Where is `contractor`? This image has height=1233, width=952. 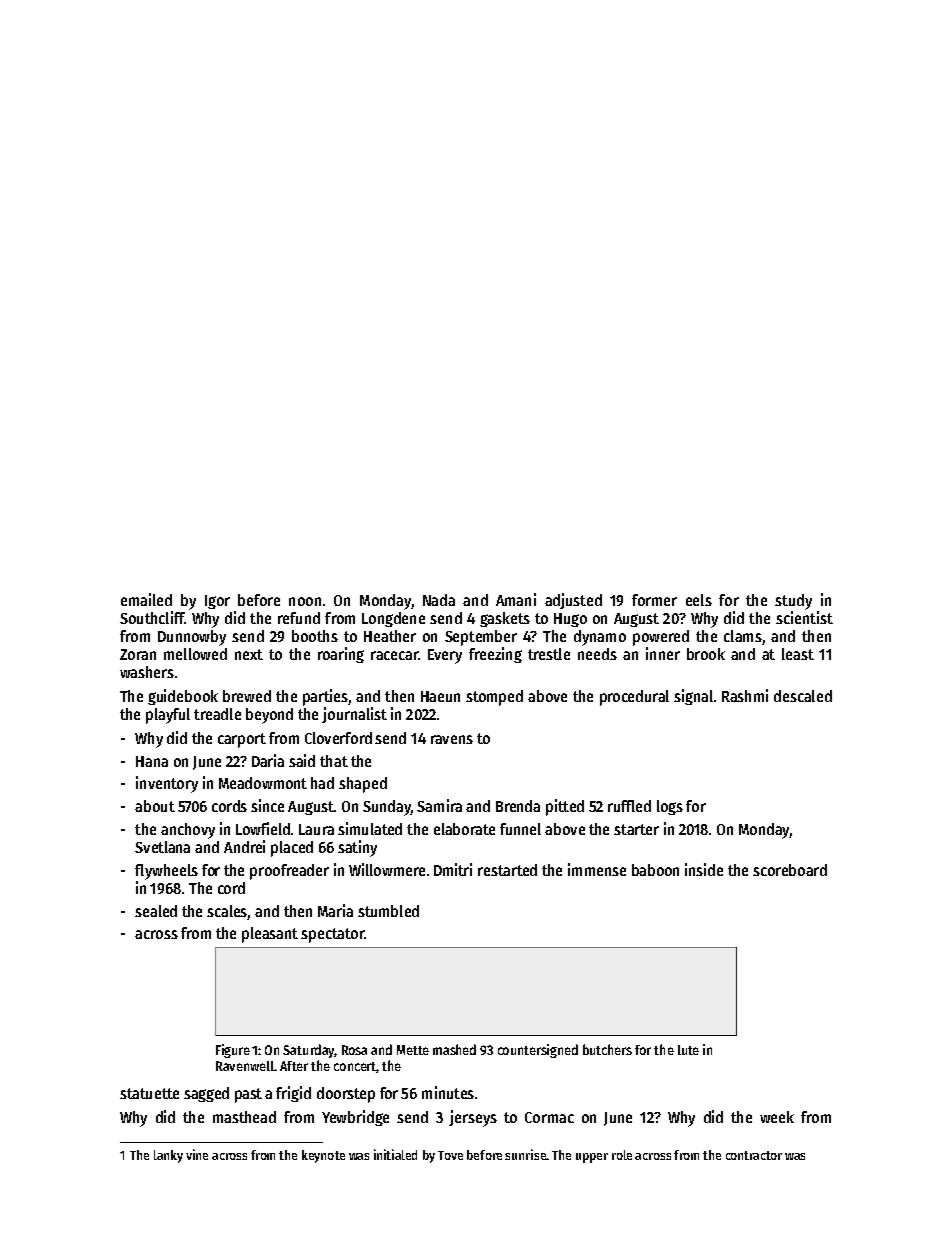 contractor is located at coordinates (754, 1155).
